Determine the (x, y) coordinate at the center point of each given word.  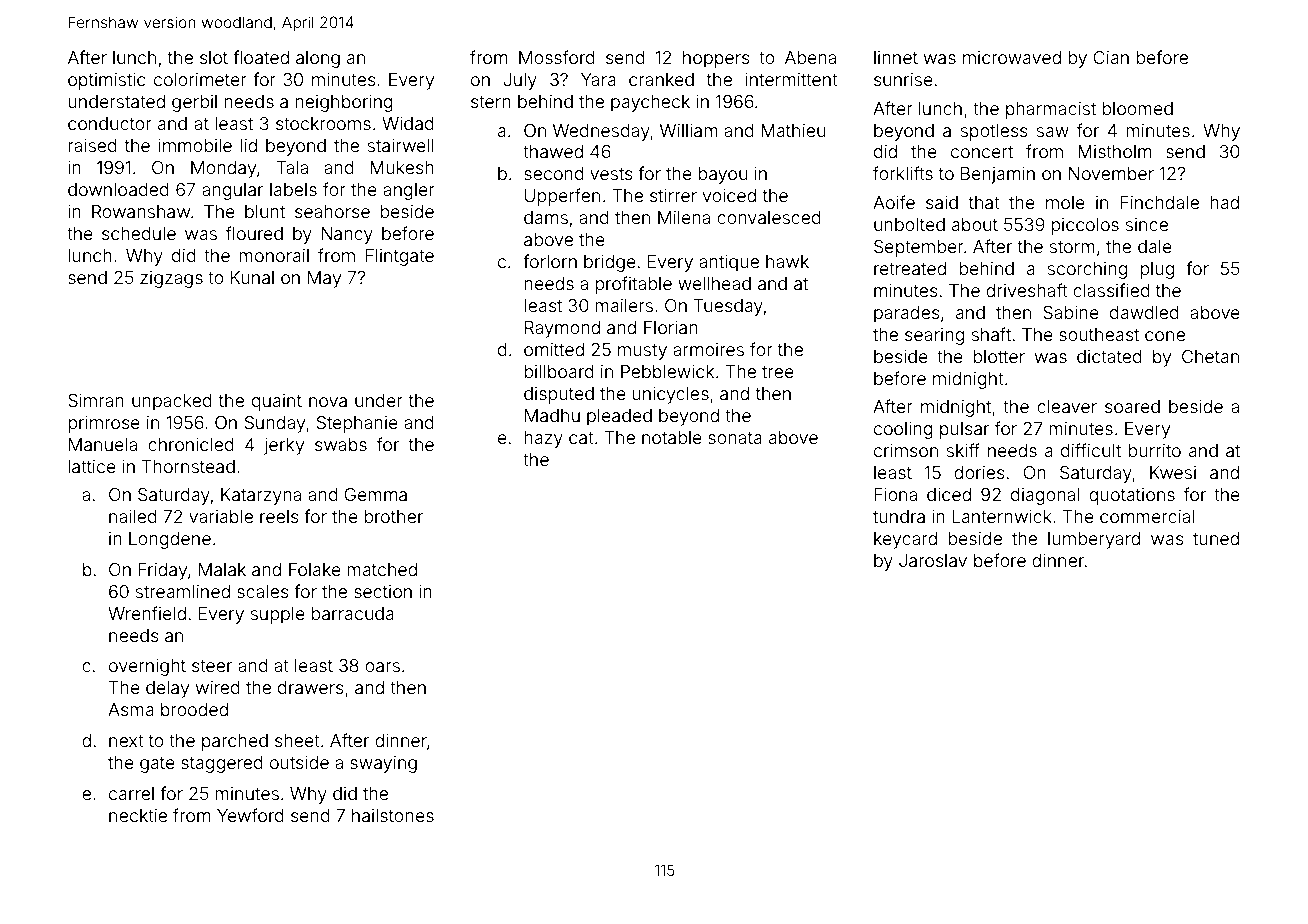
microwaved (1012, 57)
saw (1053, 132)
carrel (131, 793)
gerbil (194, 103)
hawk (787, 261)
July (520, 81)
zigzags (171, 279)
